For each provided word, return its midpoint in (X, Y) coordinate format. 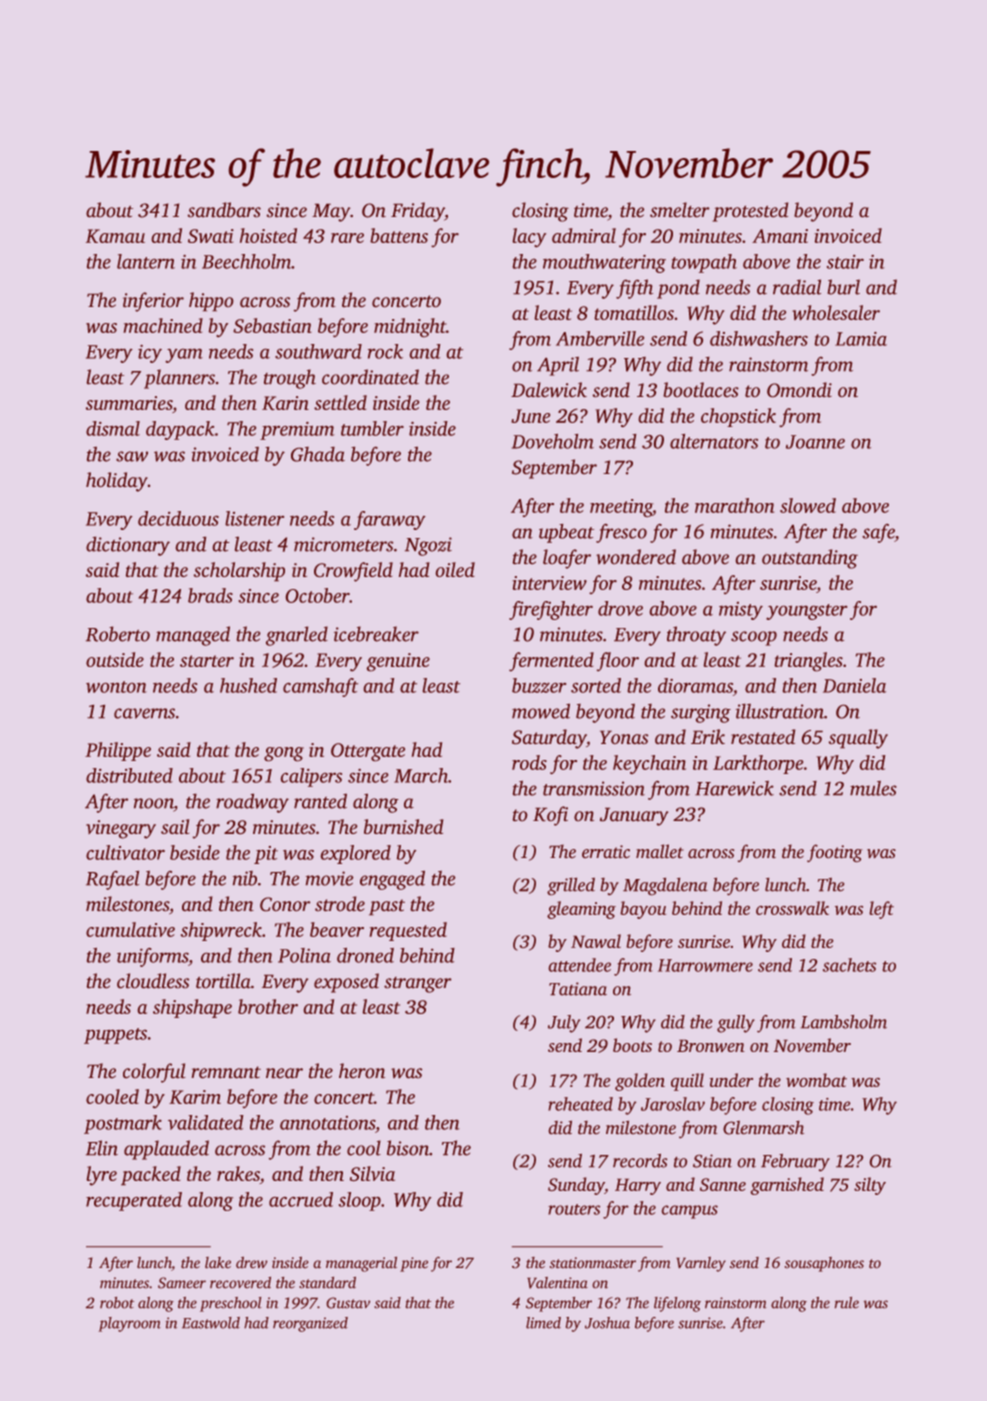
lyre (101, 1176)
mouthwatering (604, 263)
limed (543, 1323)
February (795, 1162)
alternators (714, 441)
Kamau (115, 236)
